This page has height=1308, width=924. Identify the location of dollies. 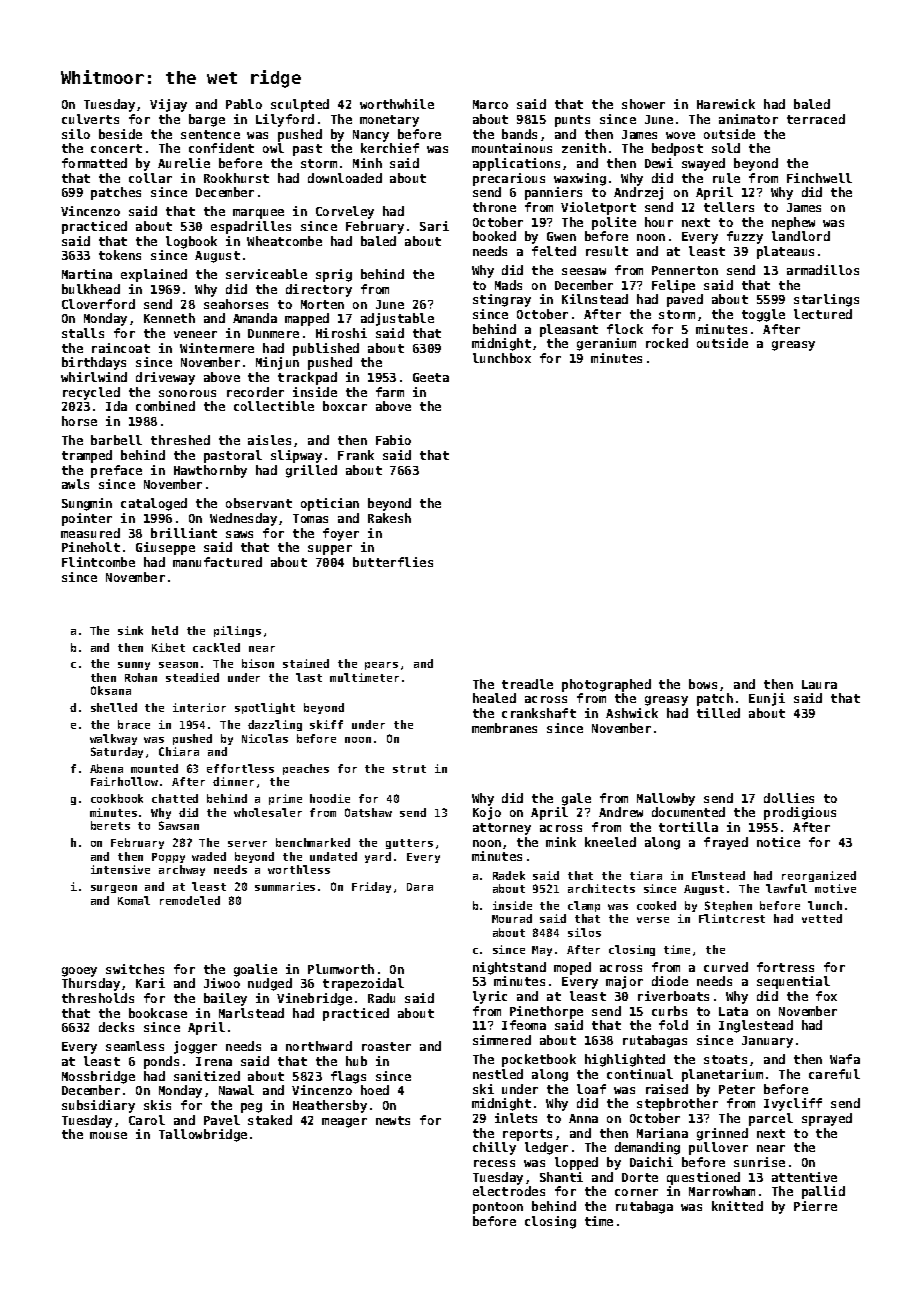
(789, 798).
